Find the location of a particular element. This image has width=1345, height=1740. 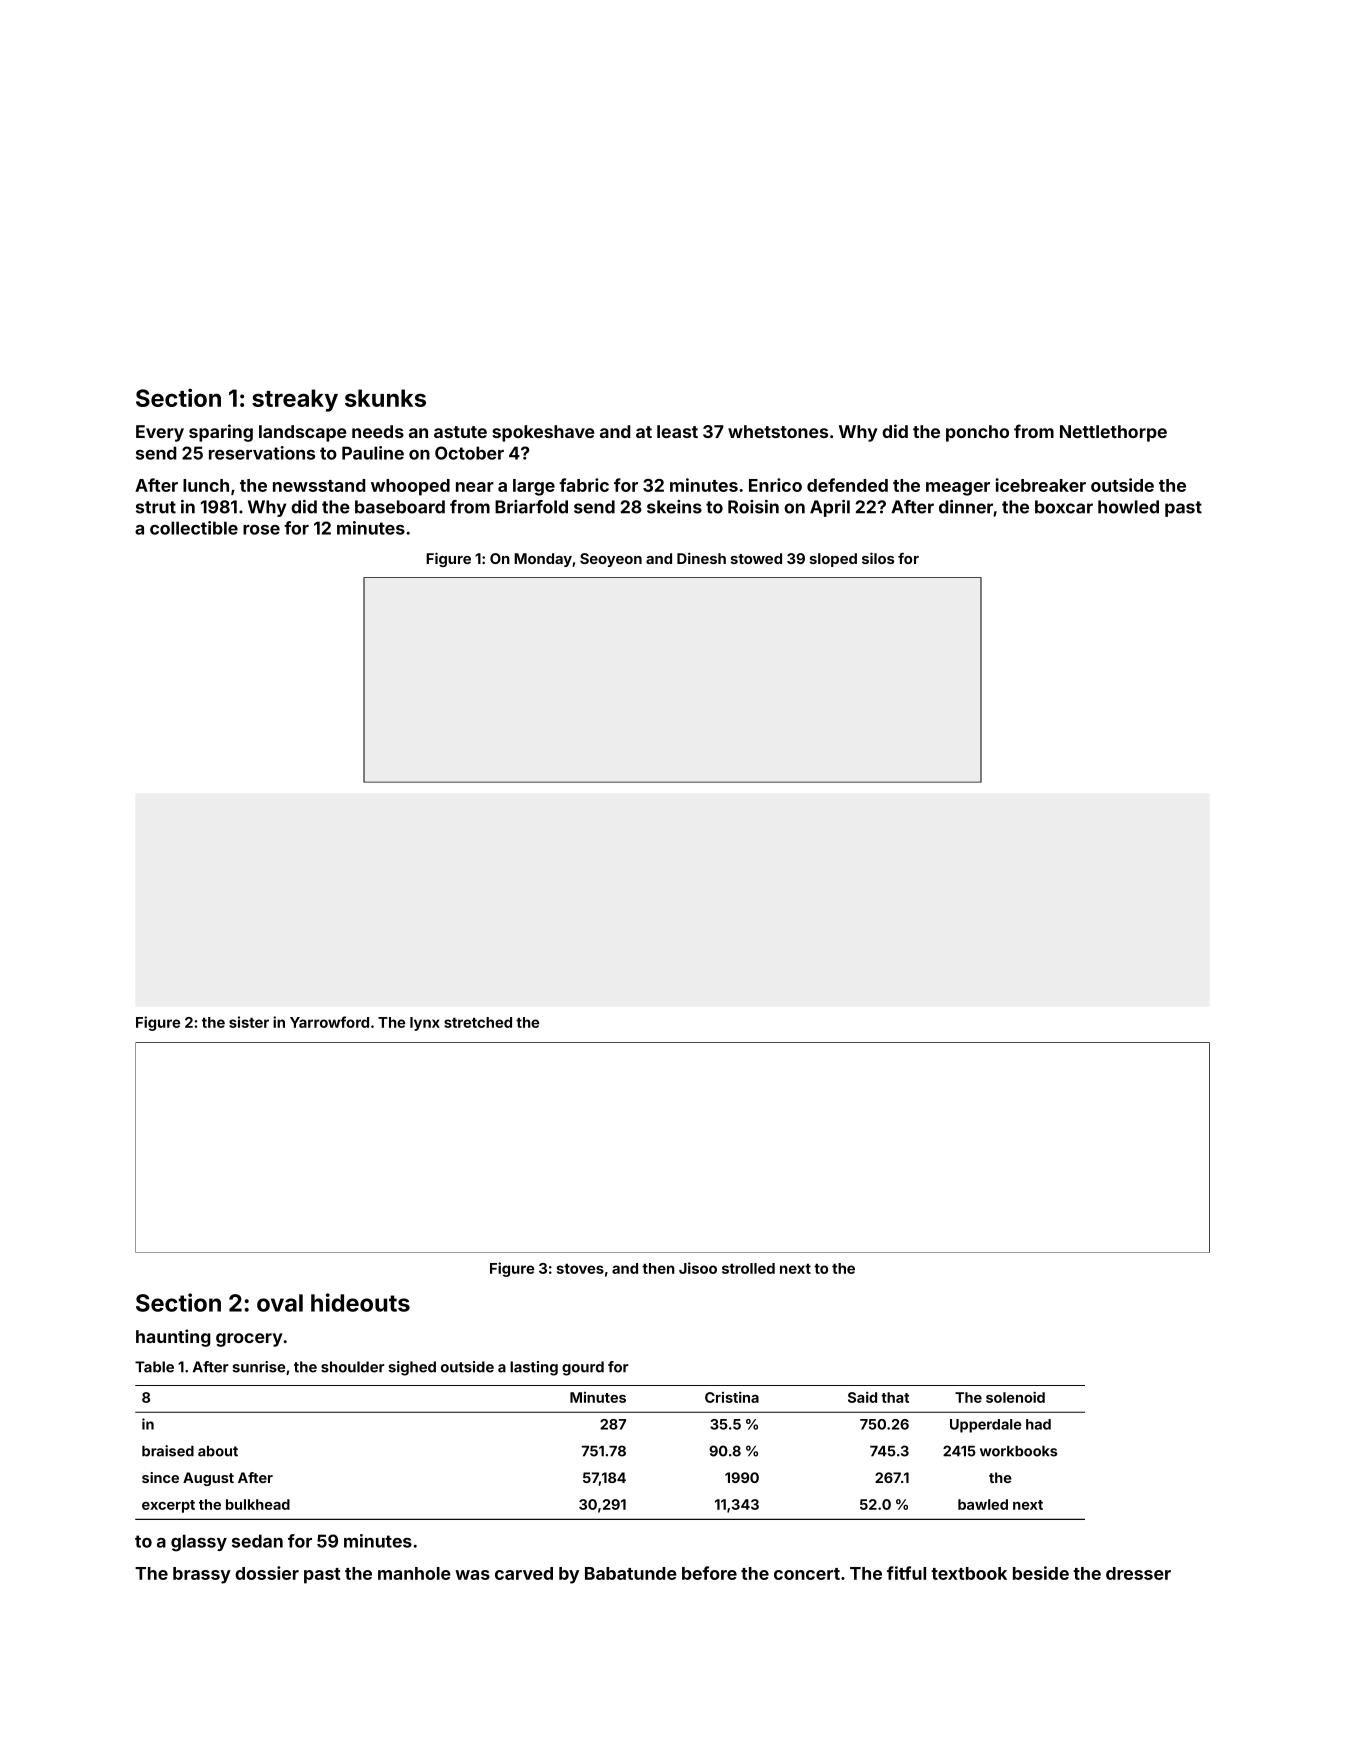

hideouts is located at coordinates (360, 1302).
